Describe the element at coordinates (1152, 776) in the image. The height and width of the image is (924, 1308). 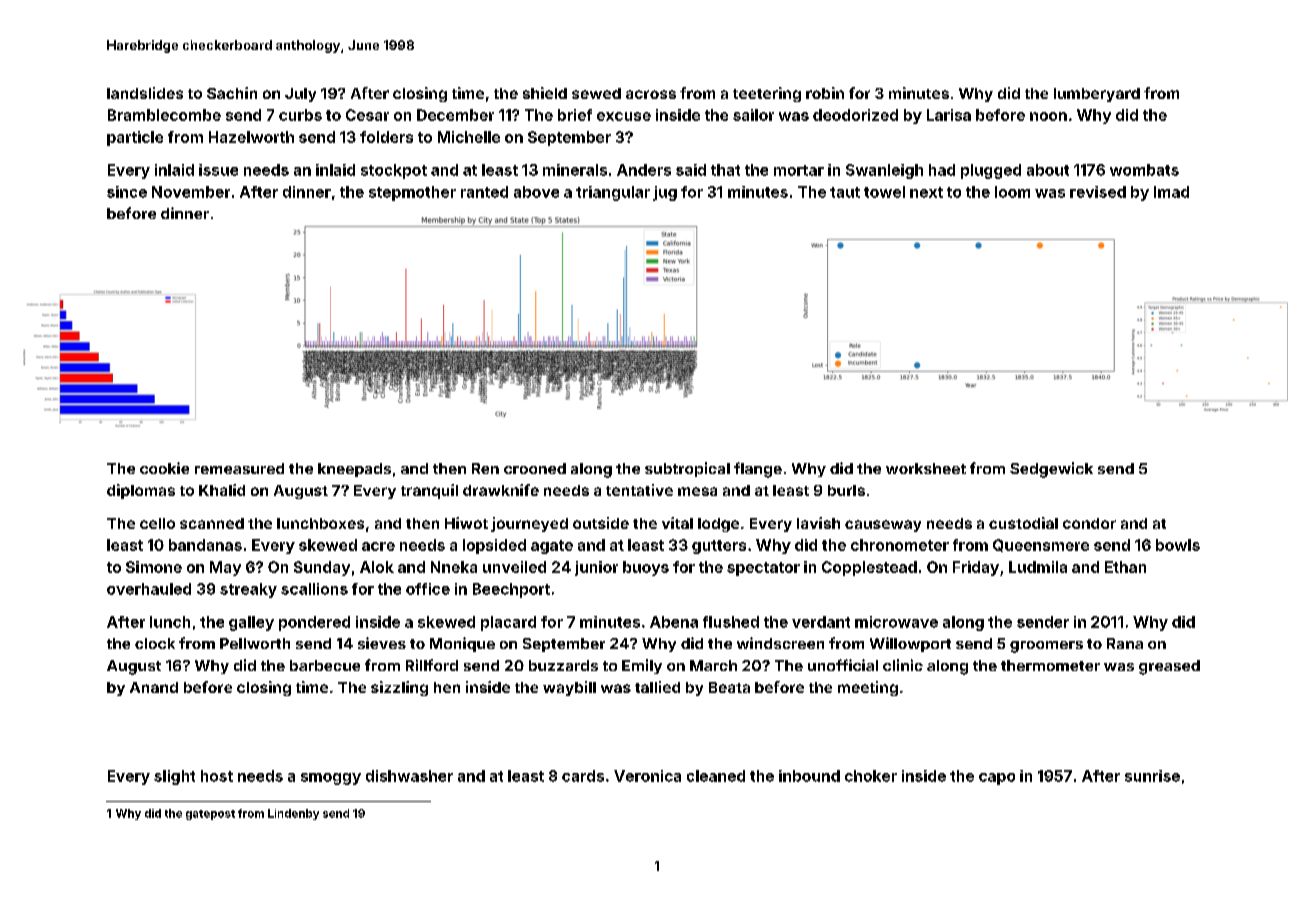
I see `sunrise` at that location.
